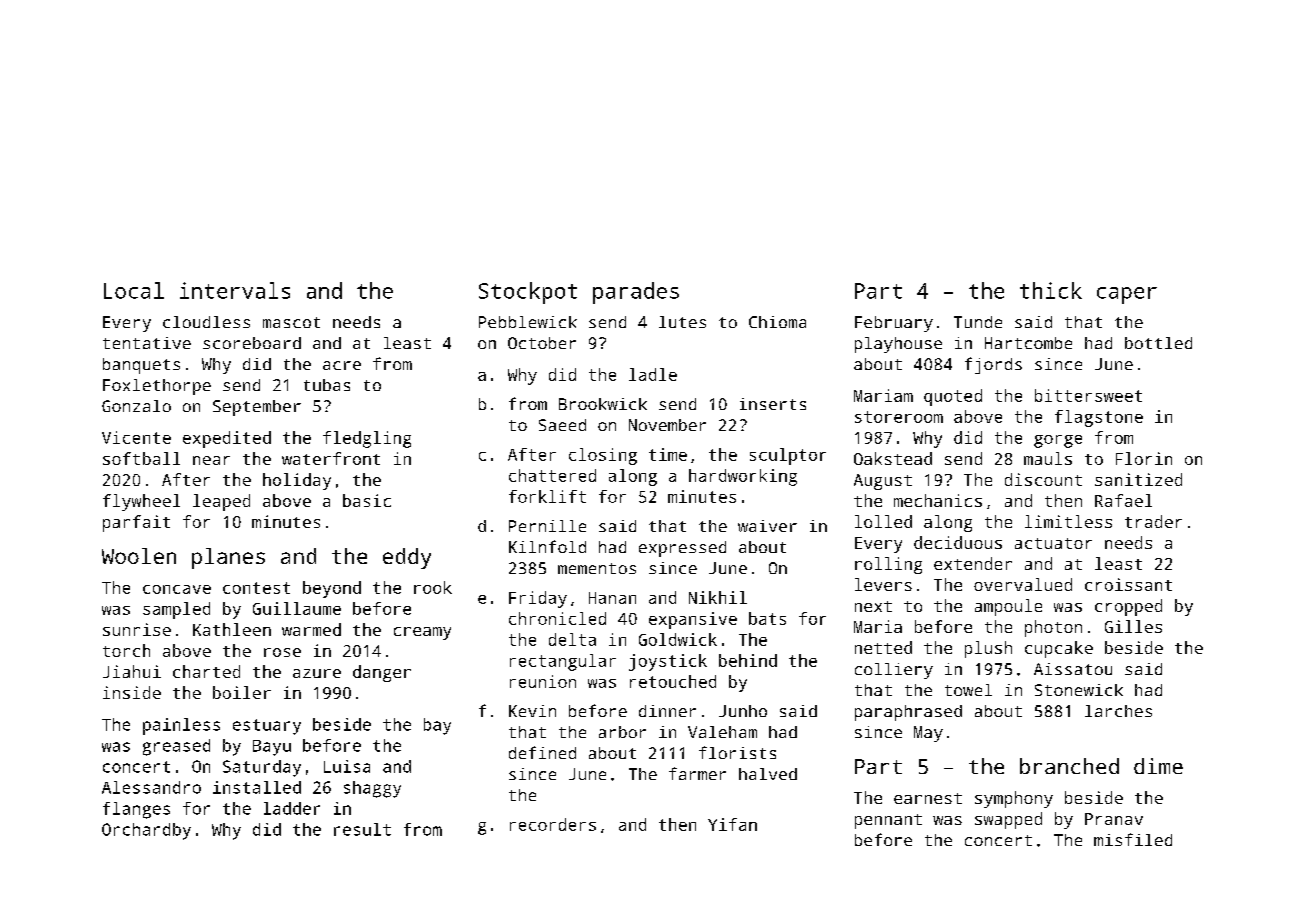  What do you see at coordinates (1133, 839) in the screenshot?
I see `misfiled` at bounding box center [1133, 839].
